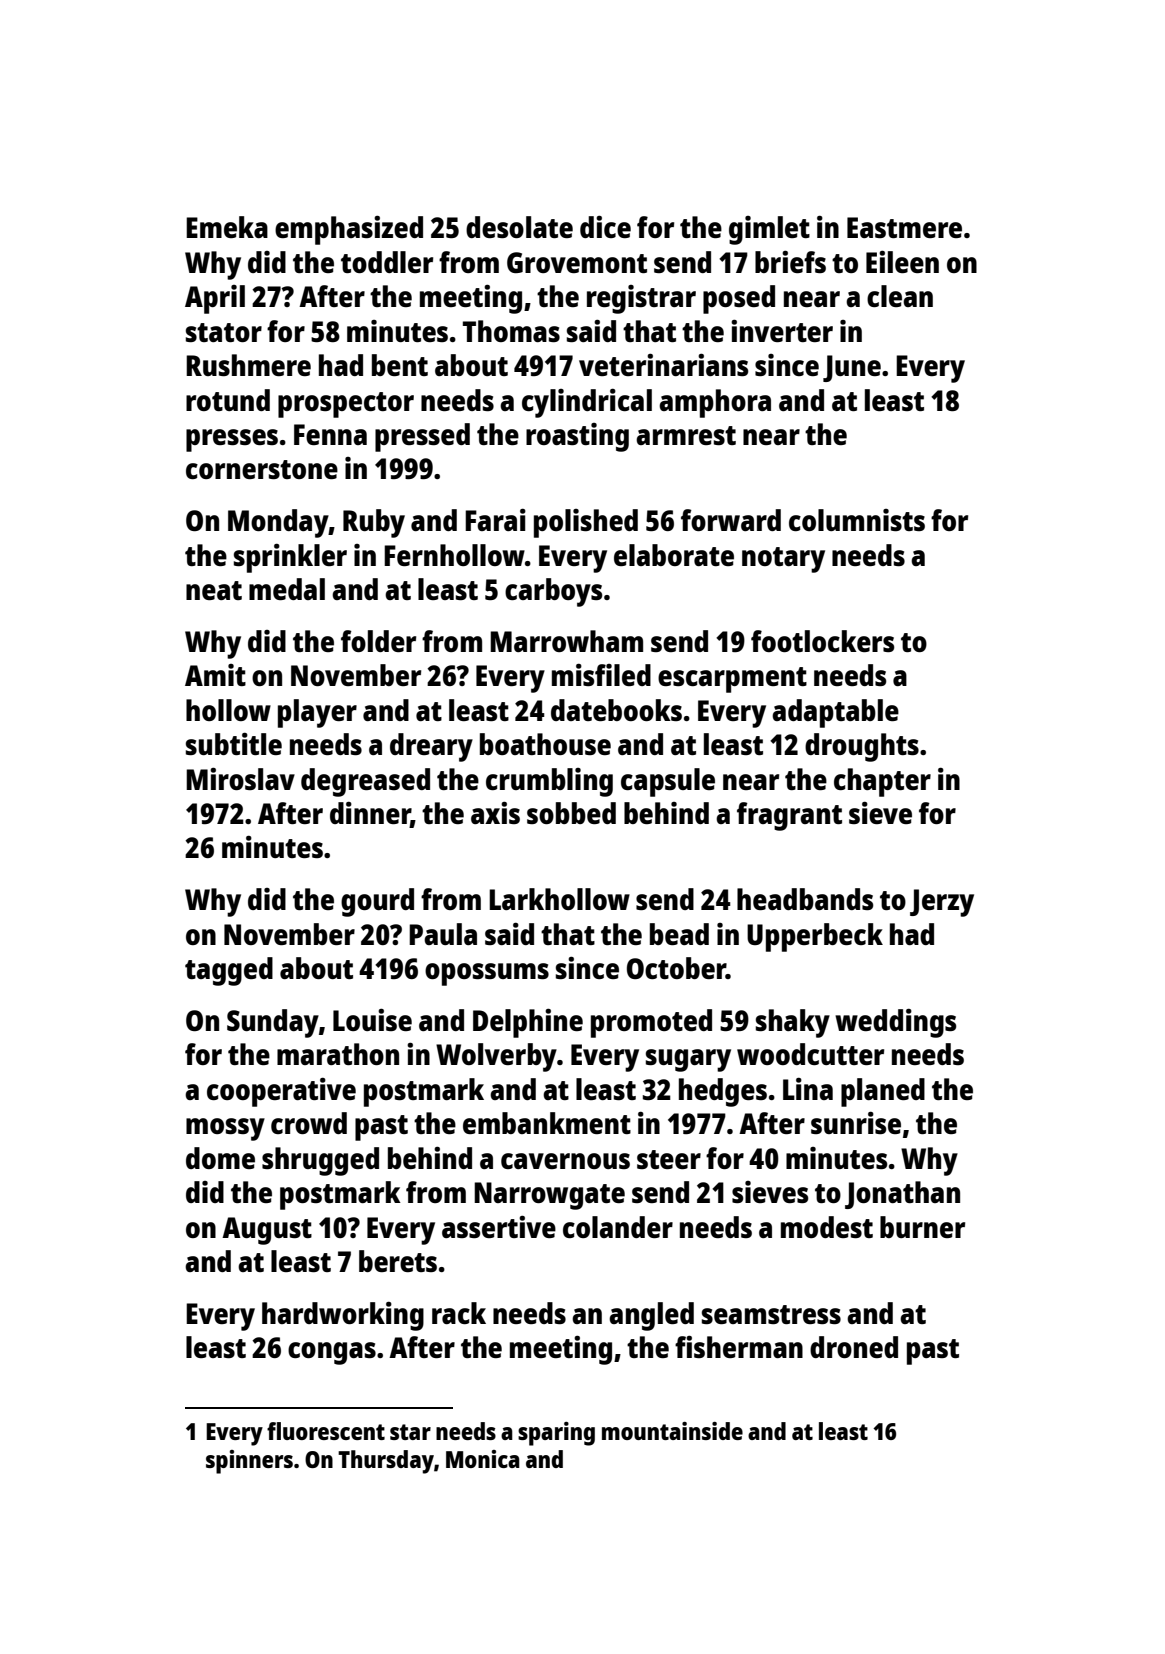  I want to click on adaptable, so click(835, 713).
